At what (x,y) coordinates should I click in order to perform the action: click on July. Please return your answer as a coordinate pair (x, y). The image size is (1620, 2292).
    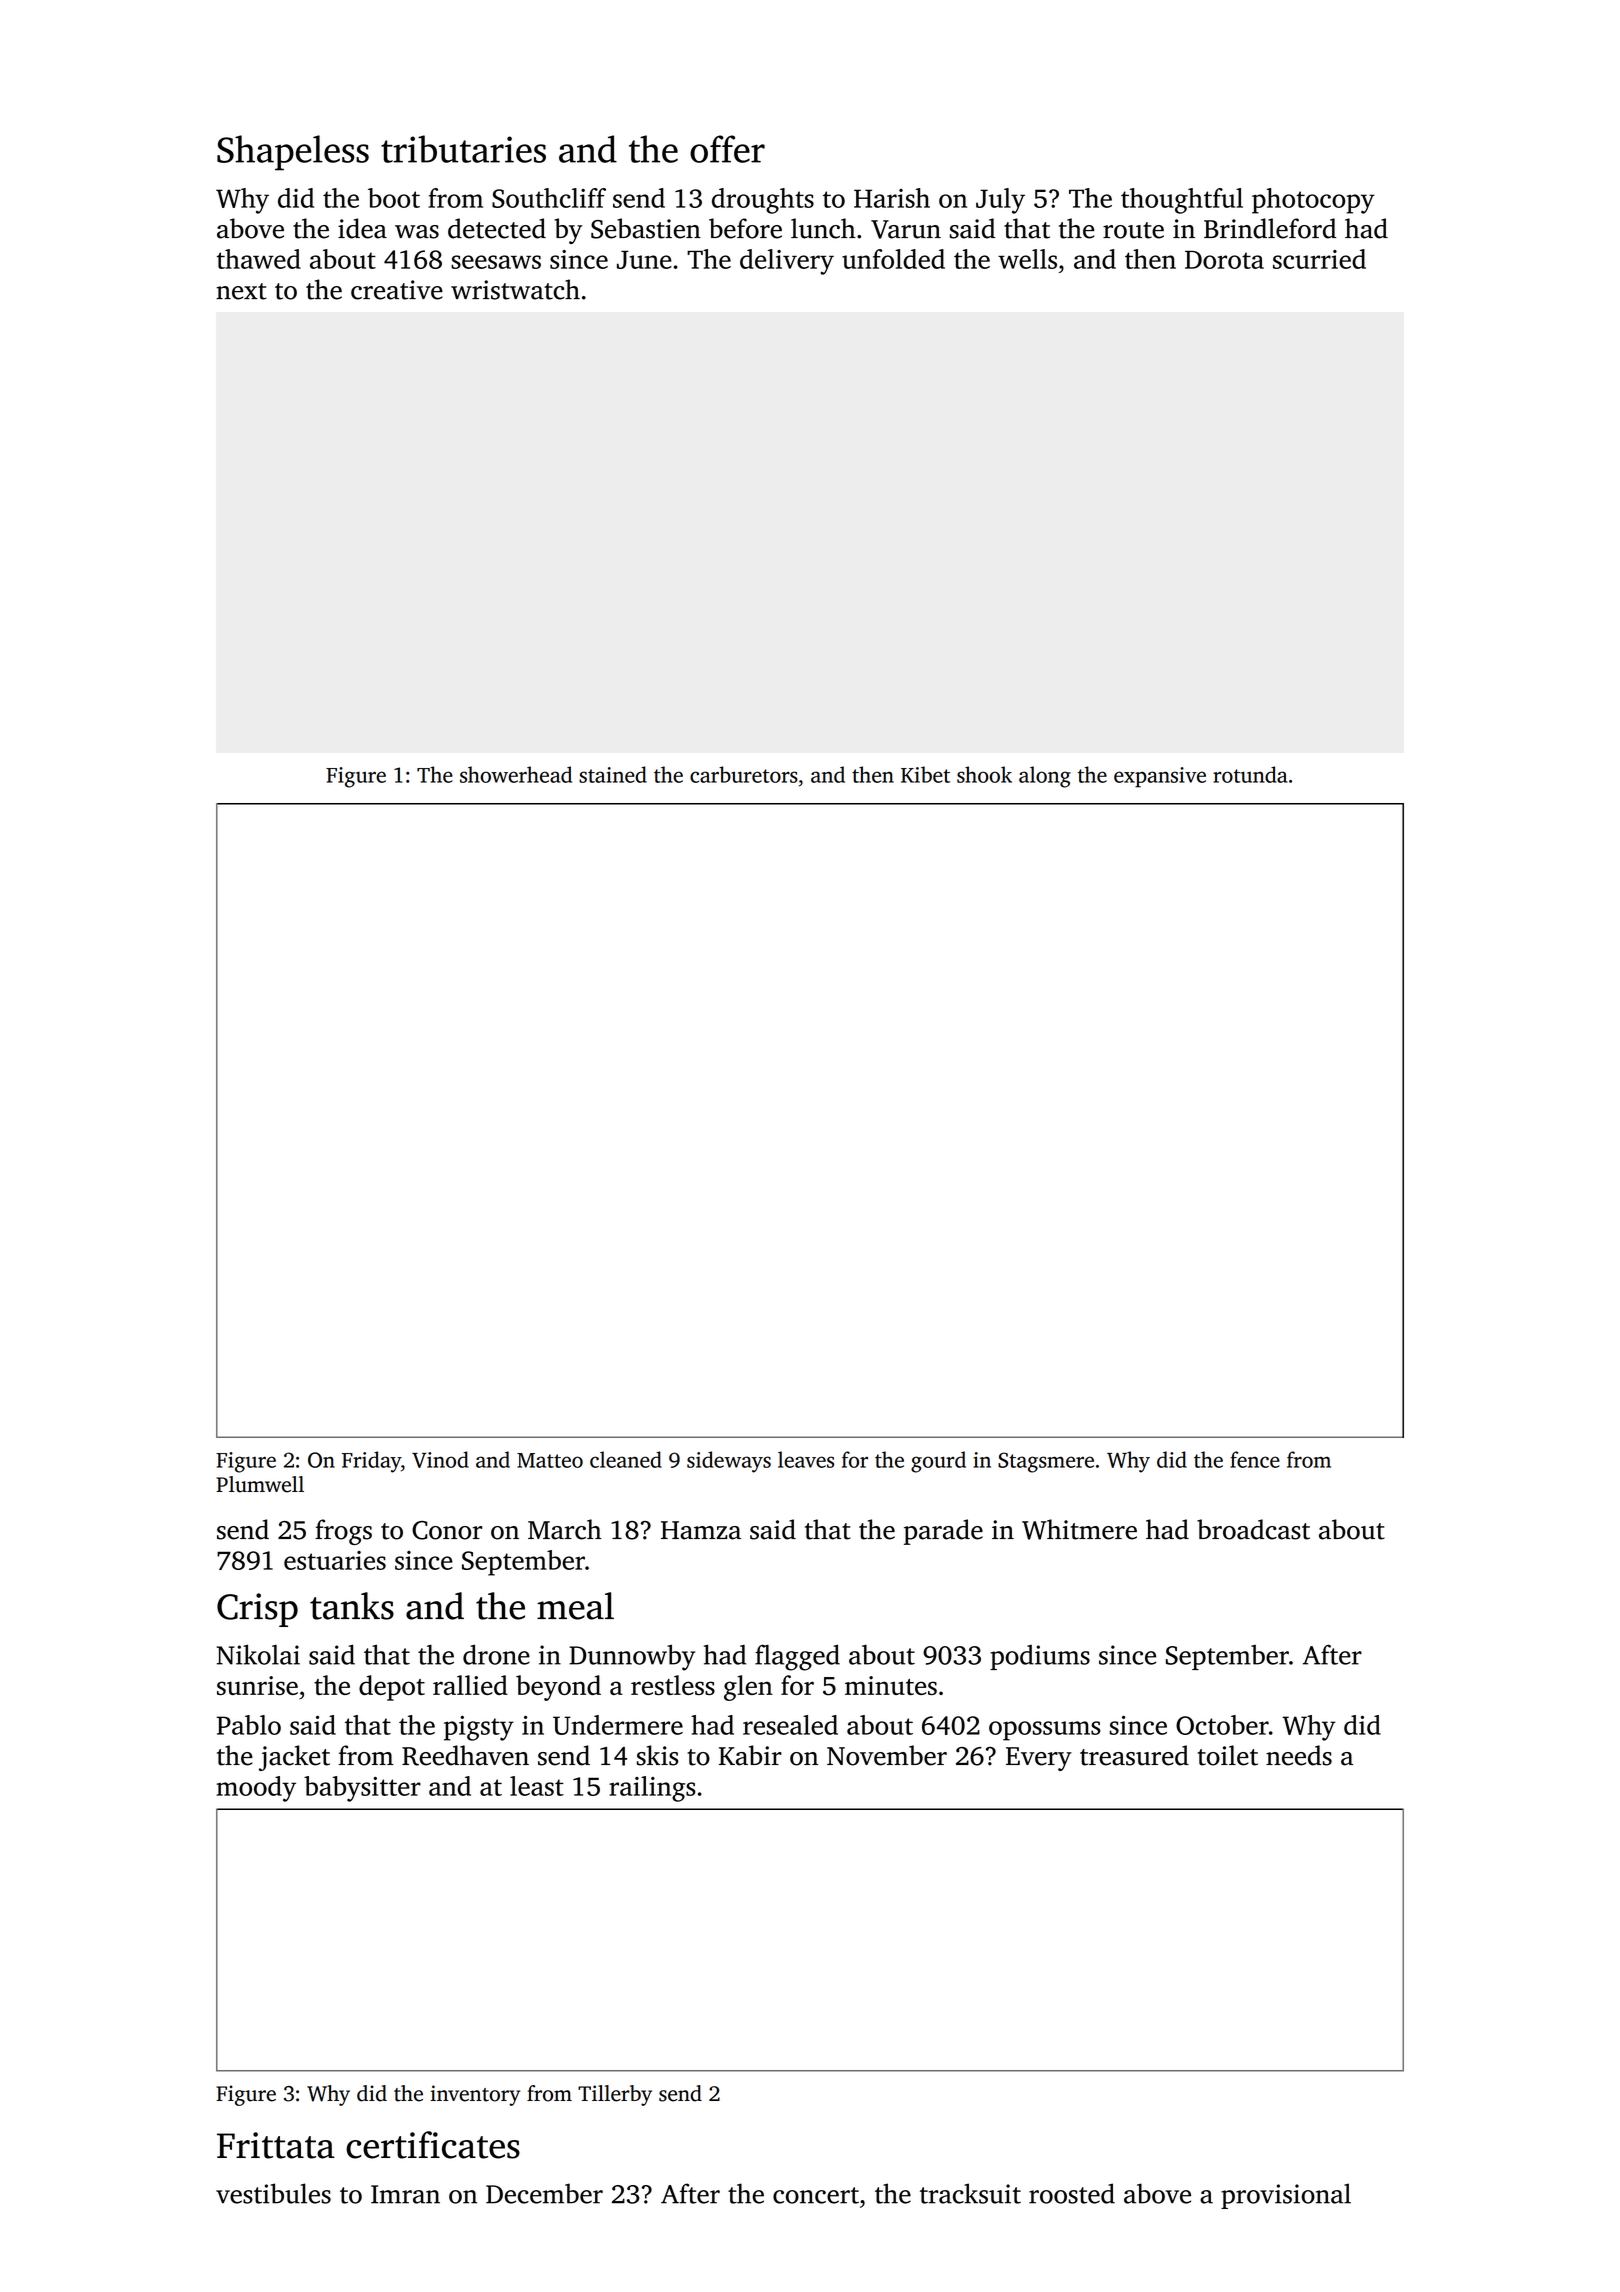
    Looking at the image, I should click on (1000, 201).
